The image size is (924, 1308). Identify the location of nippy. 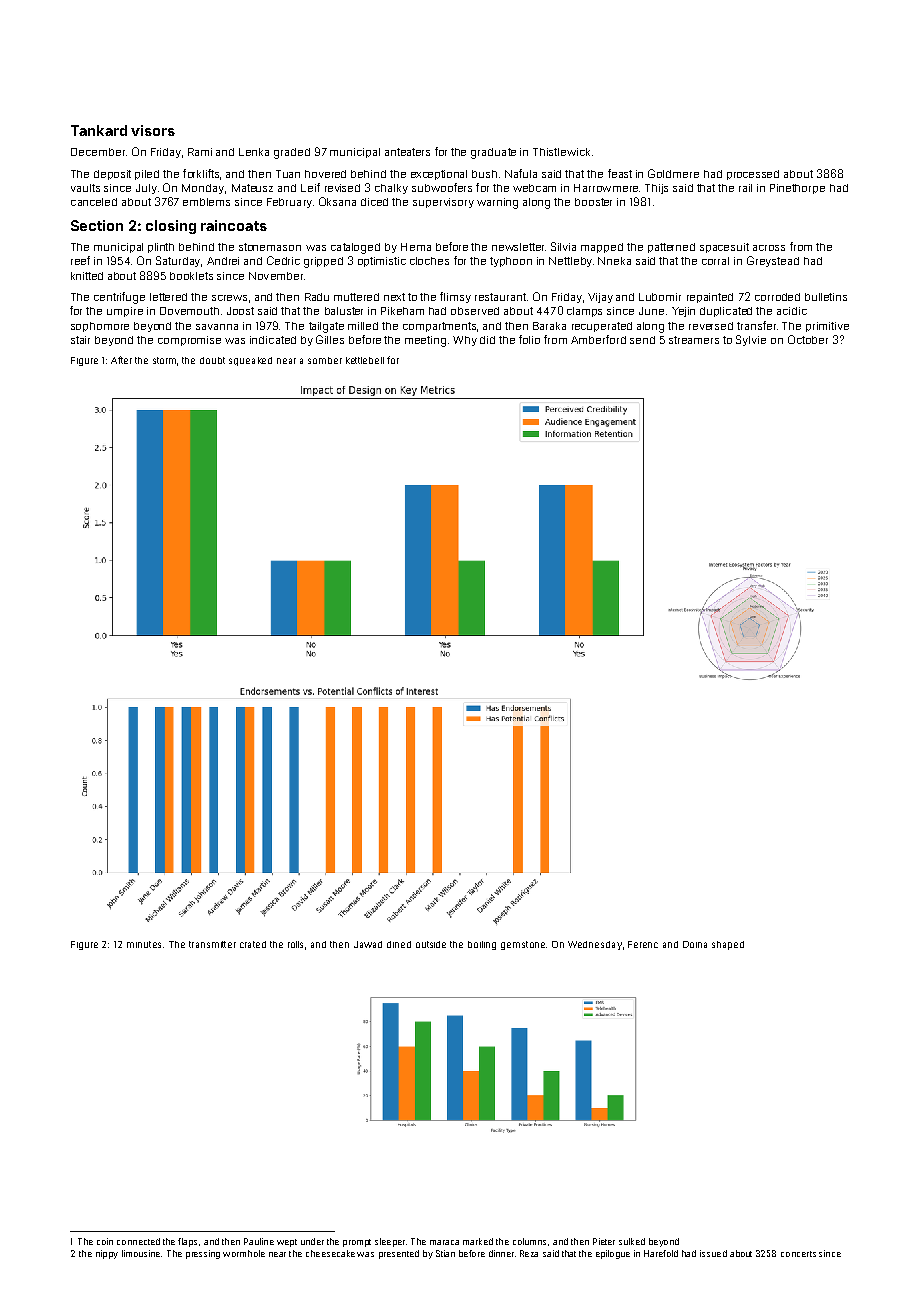
(107, 1254).
